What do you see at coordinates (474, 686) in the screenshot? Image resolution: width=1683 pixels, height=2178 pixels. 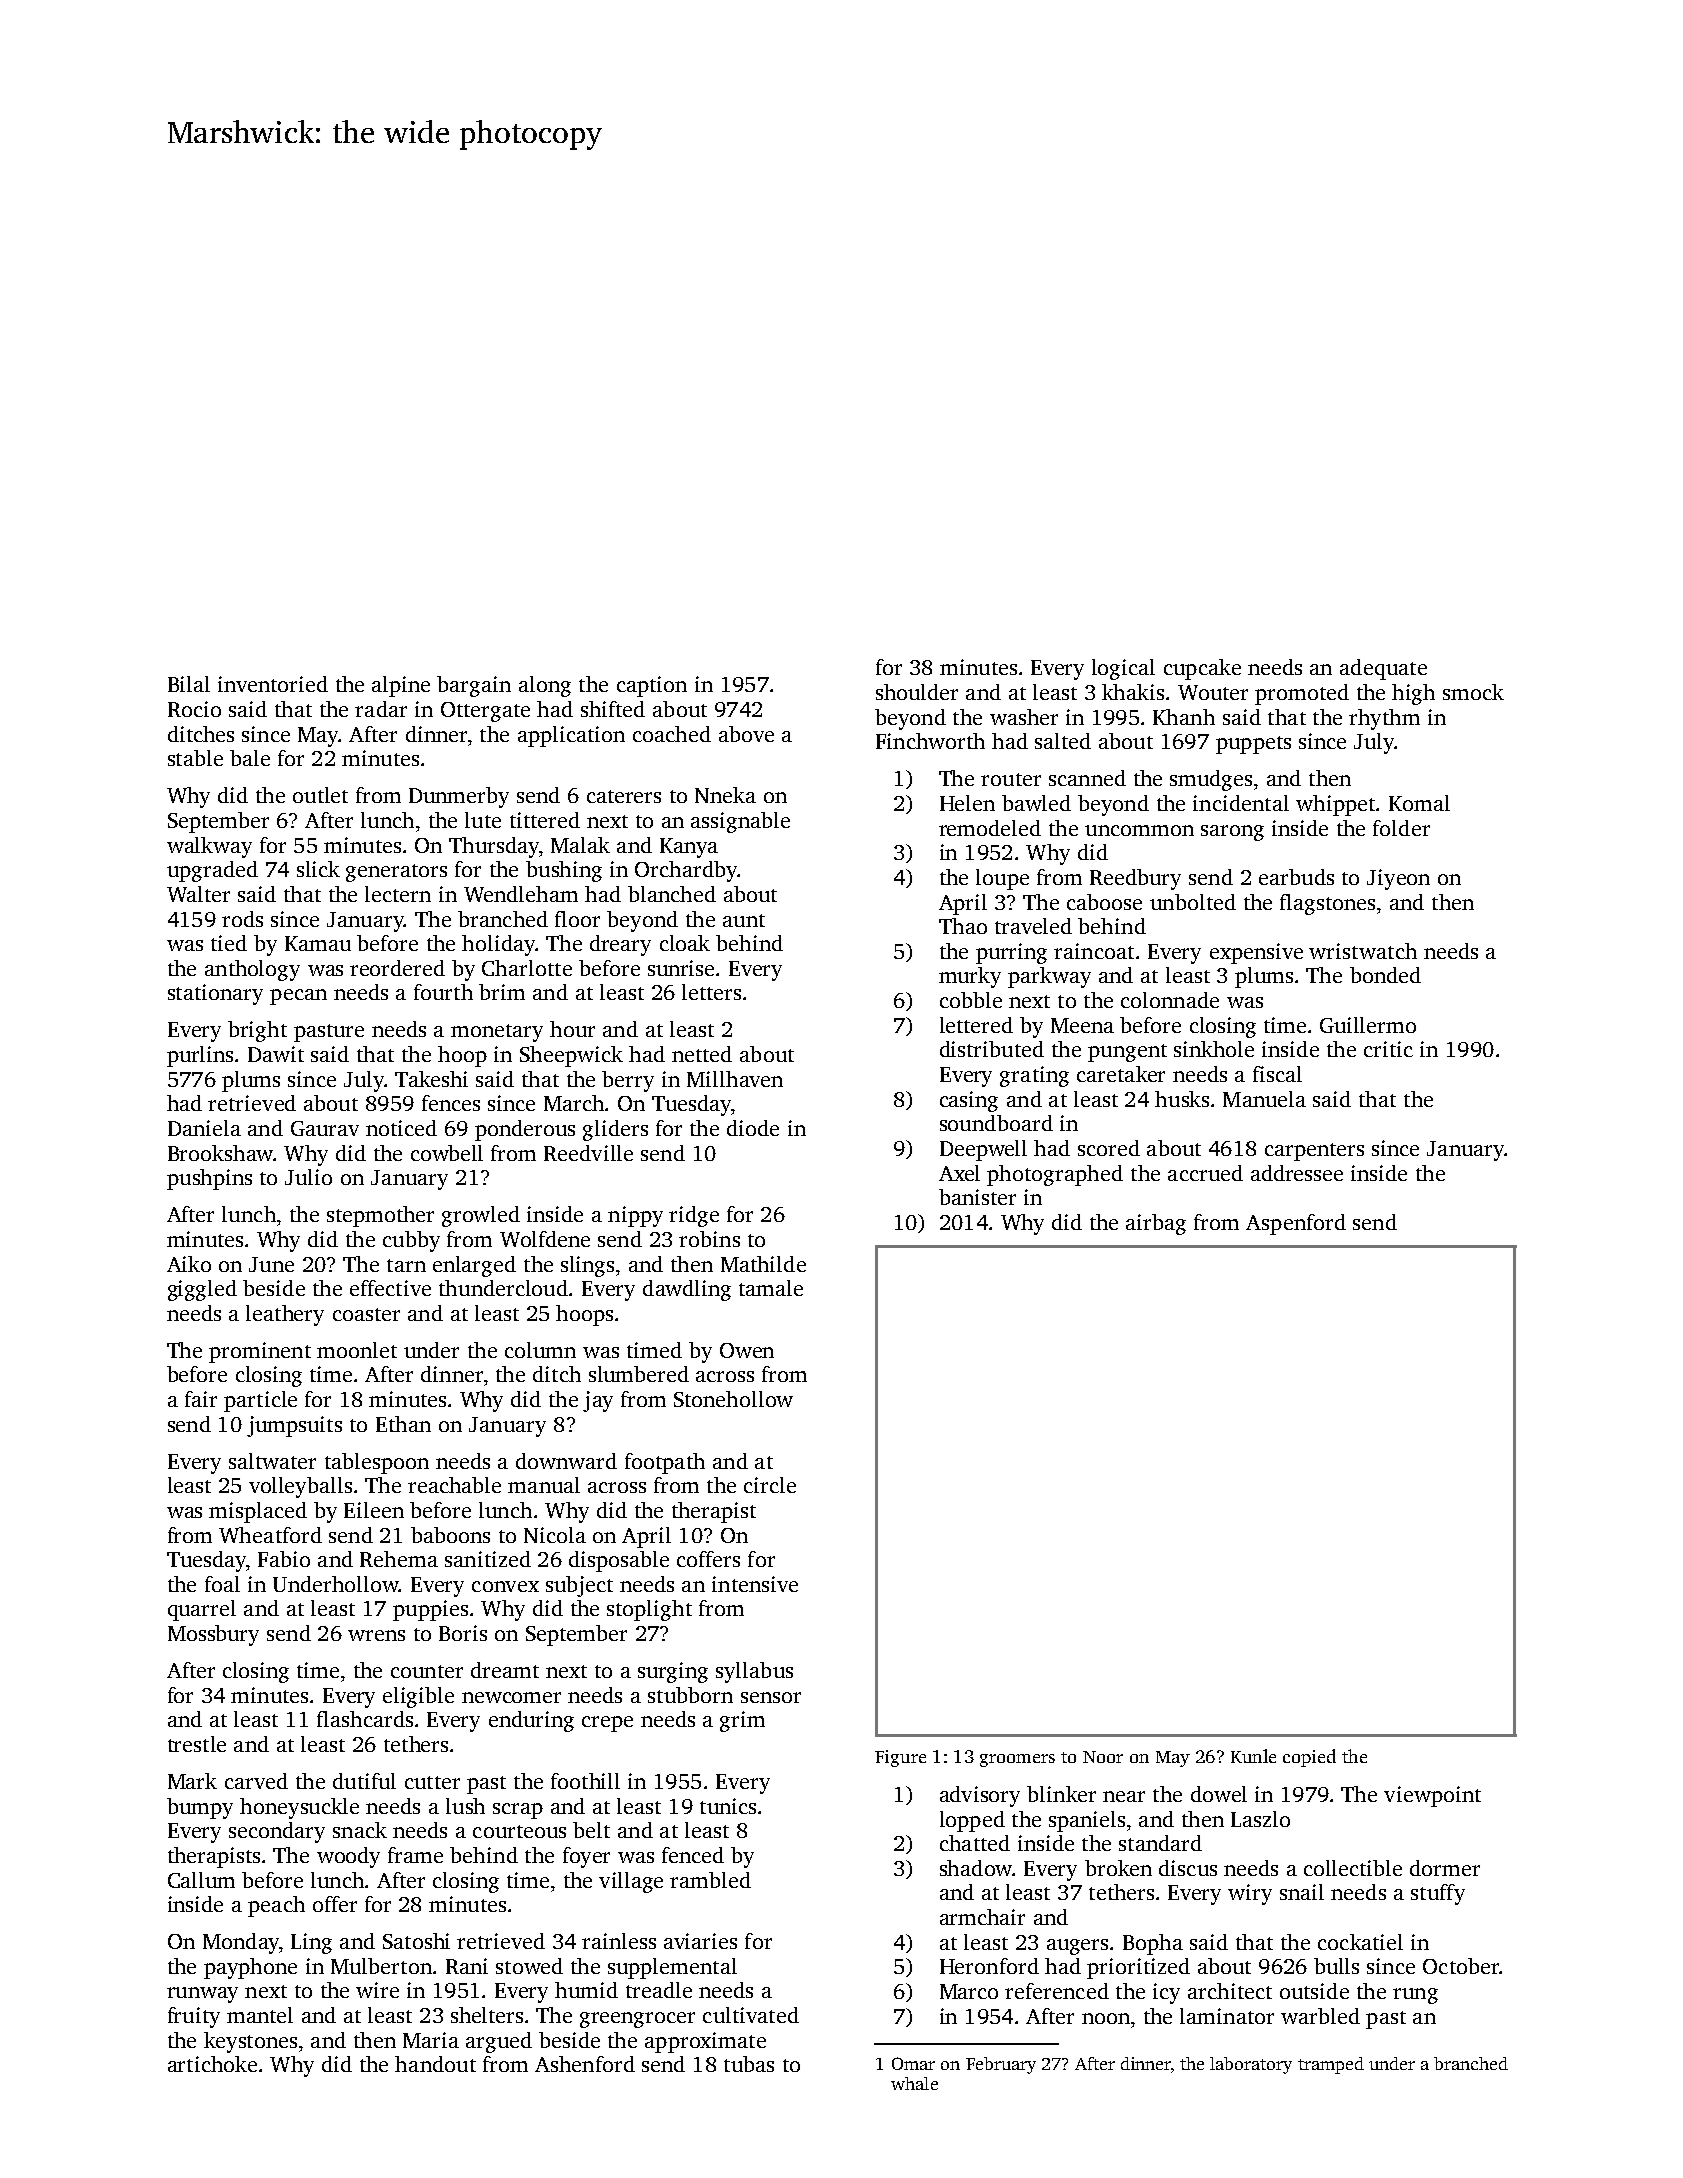 I see `bargain` at bounding box center [474, 686].
